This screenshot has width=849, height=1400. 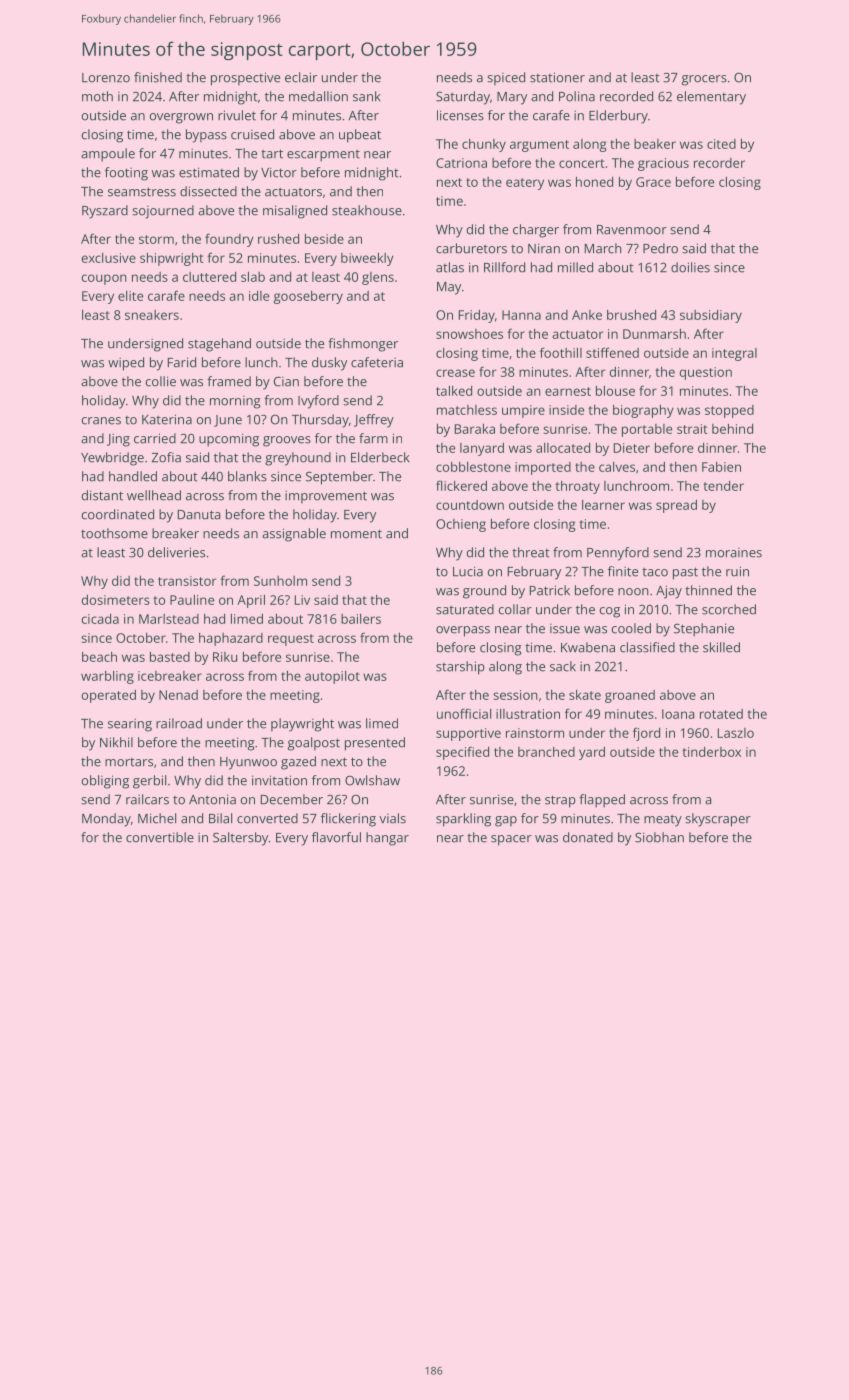 I want to click on railcars, so click(x=147, y=799).
